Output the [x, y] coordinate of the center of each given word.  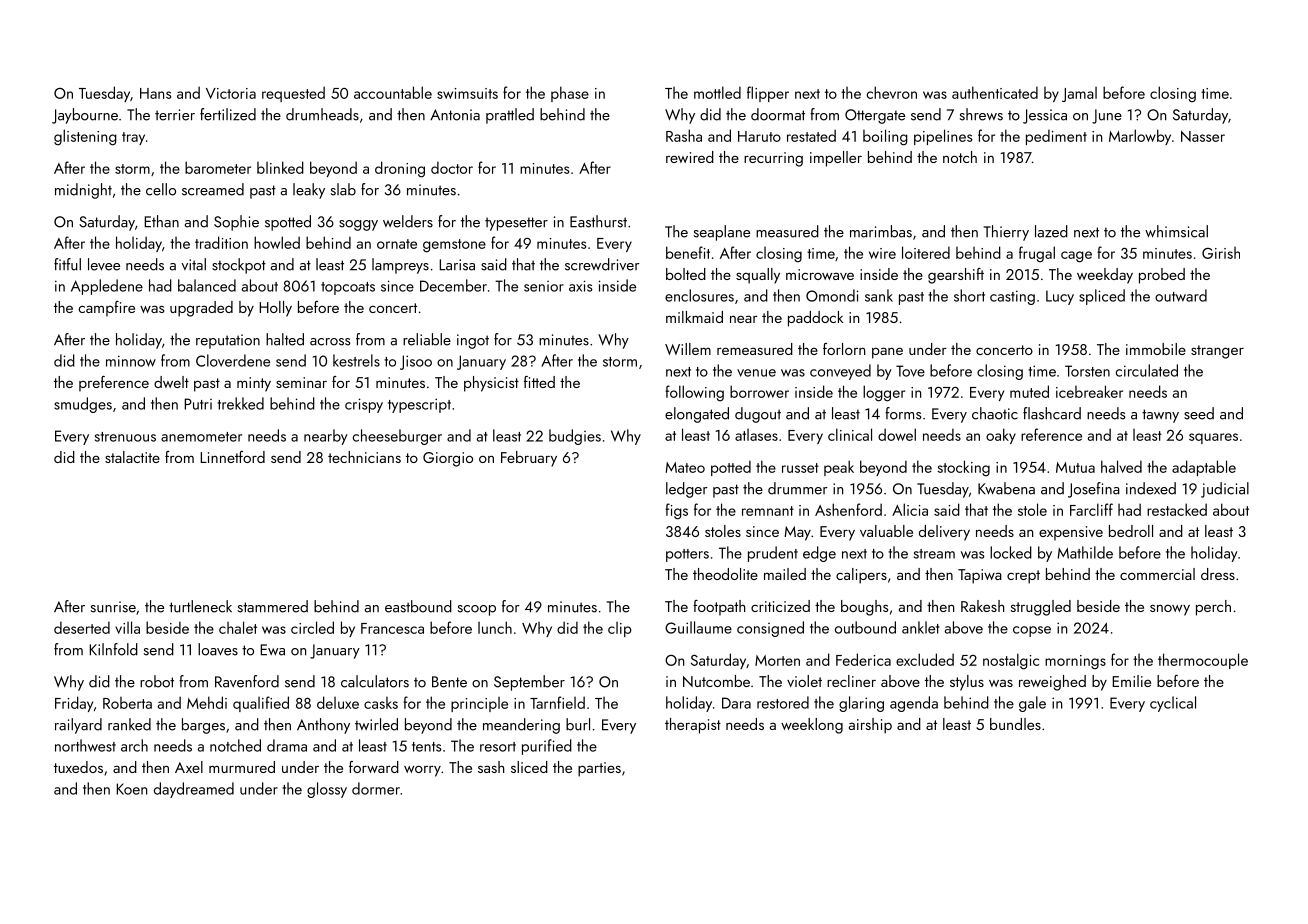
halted [285, 339]
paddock [815, 319]
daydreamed [194, 790]
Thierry [1006, 233]
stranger [1217, 352]
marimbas [881, 231]
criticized [780, 606]
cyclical [1173, 704]
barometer [218, 167]
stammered [273, 606]
